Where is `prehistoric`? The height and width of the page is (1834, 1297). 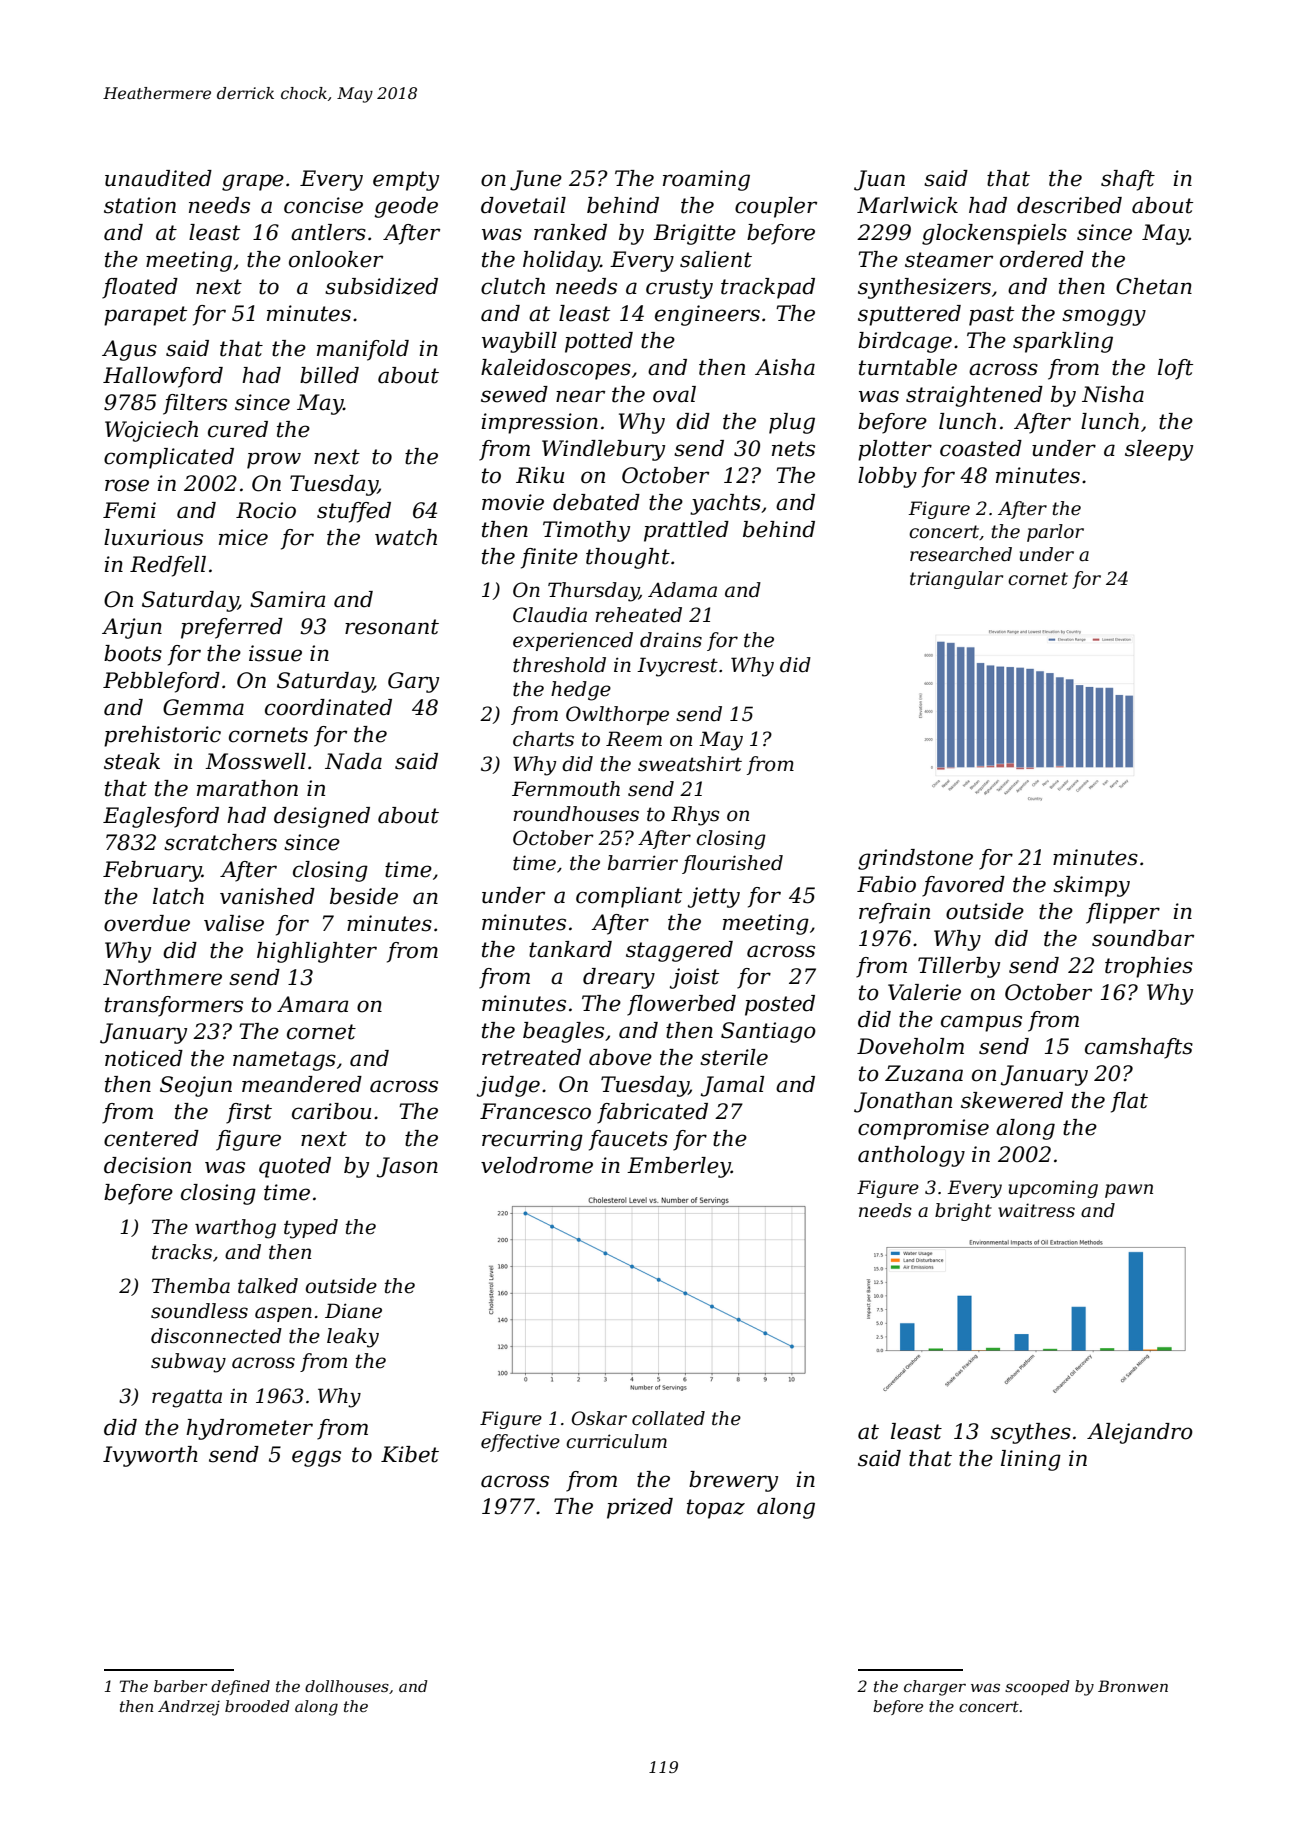 prehistoric is located at coordinates (162, 736).
